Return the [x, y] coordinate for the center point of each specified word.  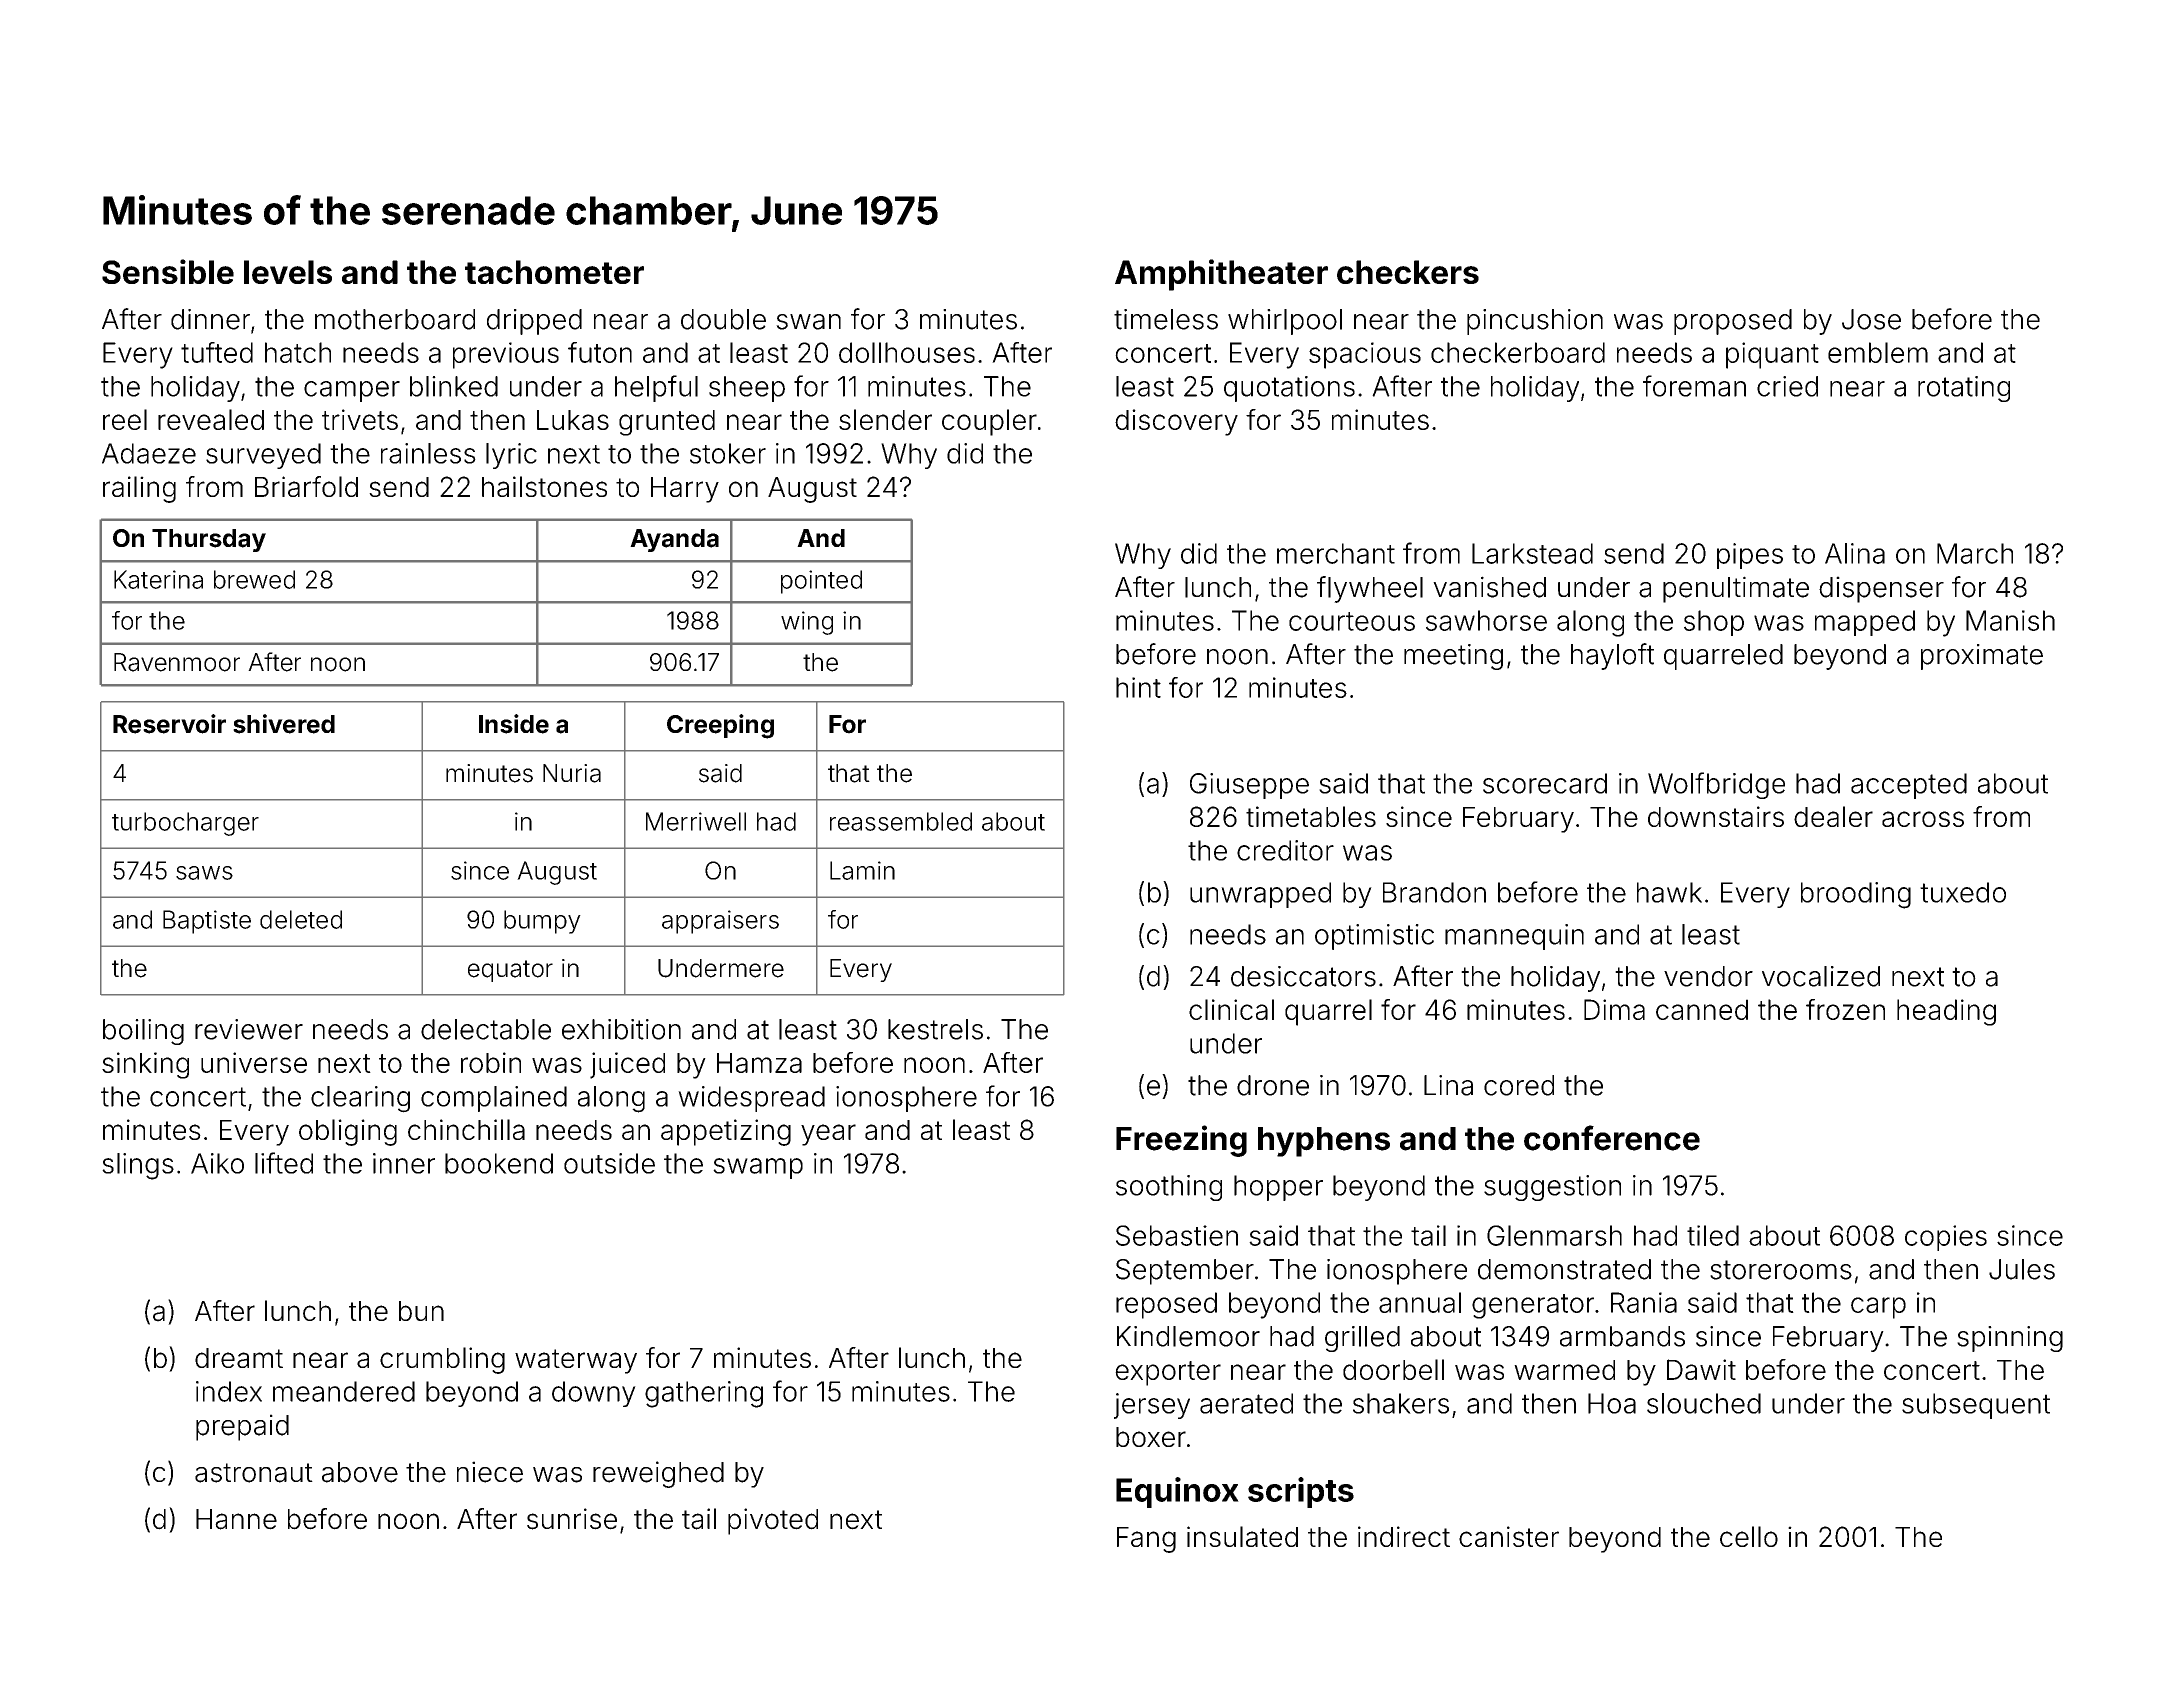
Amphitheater [1221, 275]
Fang [1146, 1540]
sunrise [572, 1519]
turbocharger [185, 824]
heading [1946, 1012]
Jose [1871, 319]
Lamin [862, 870]
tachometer [554, 272]
